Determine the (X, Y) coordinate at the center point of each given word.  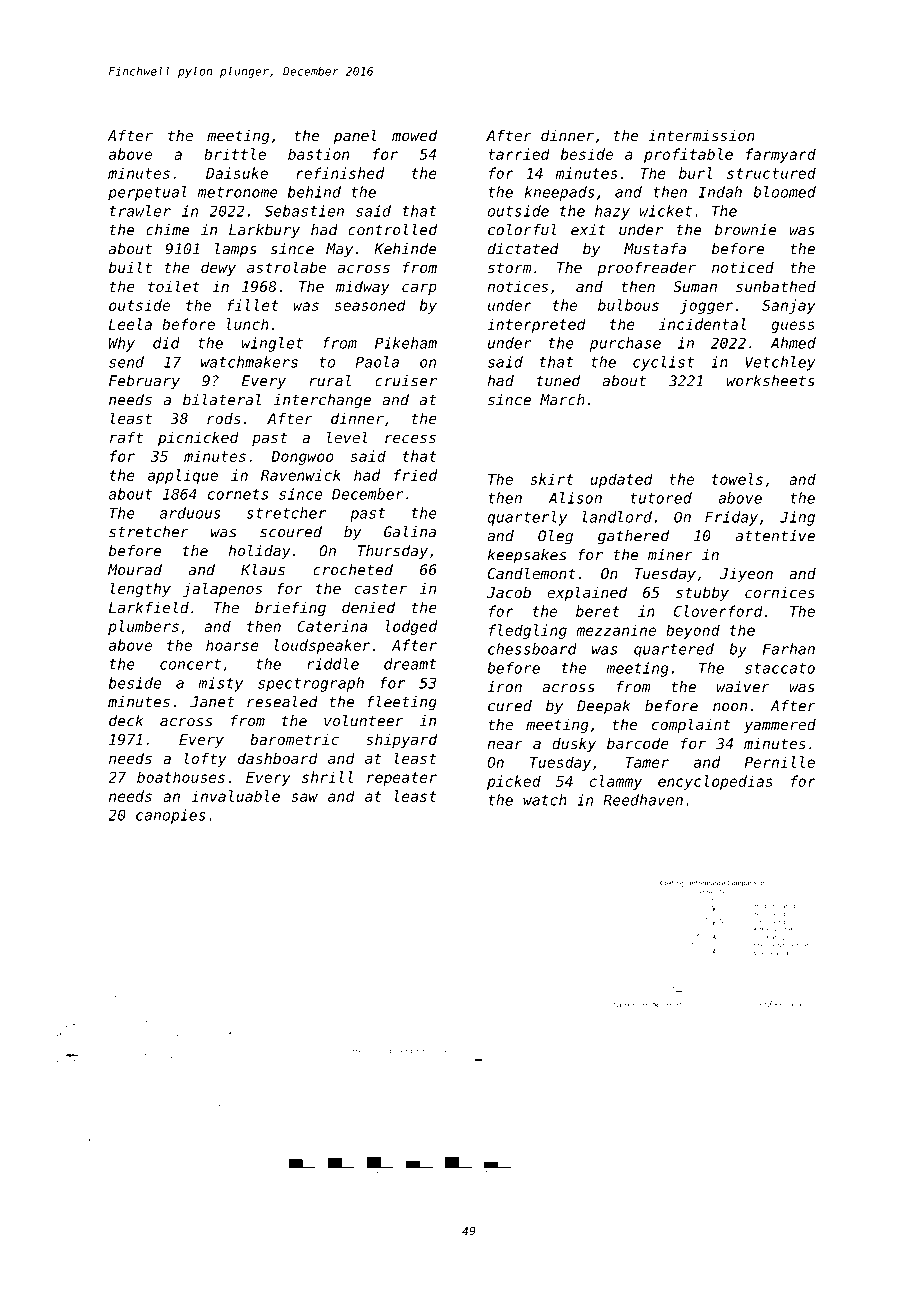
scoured (291, 532)
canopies (171, 816)
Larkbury (264, 231)
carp (419, 289)
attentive (775, 536)
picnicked (198, 438)
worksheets (771, 381)
